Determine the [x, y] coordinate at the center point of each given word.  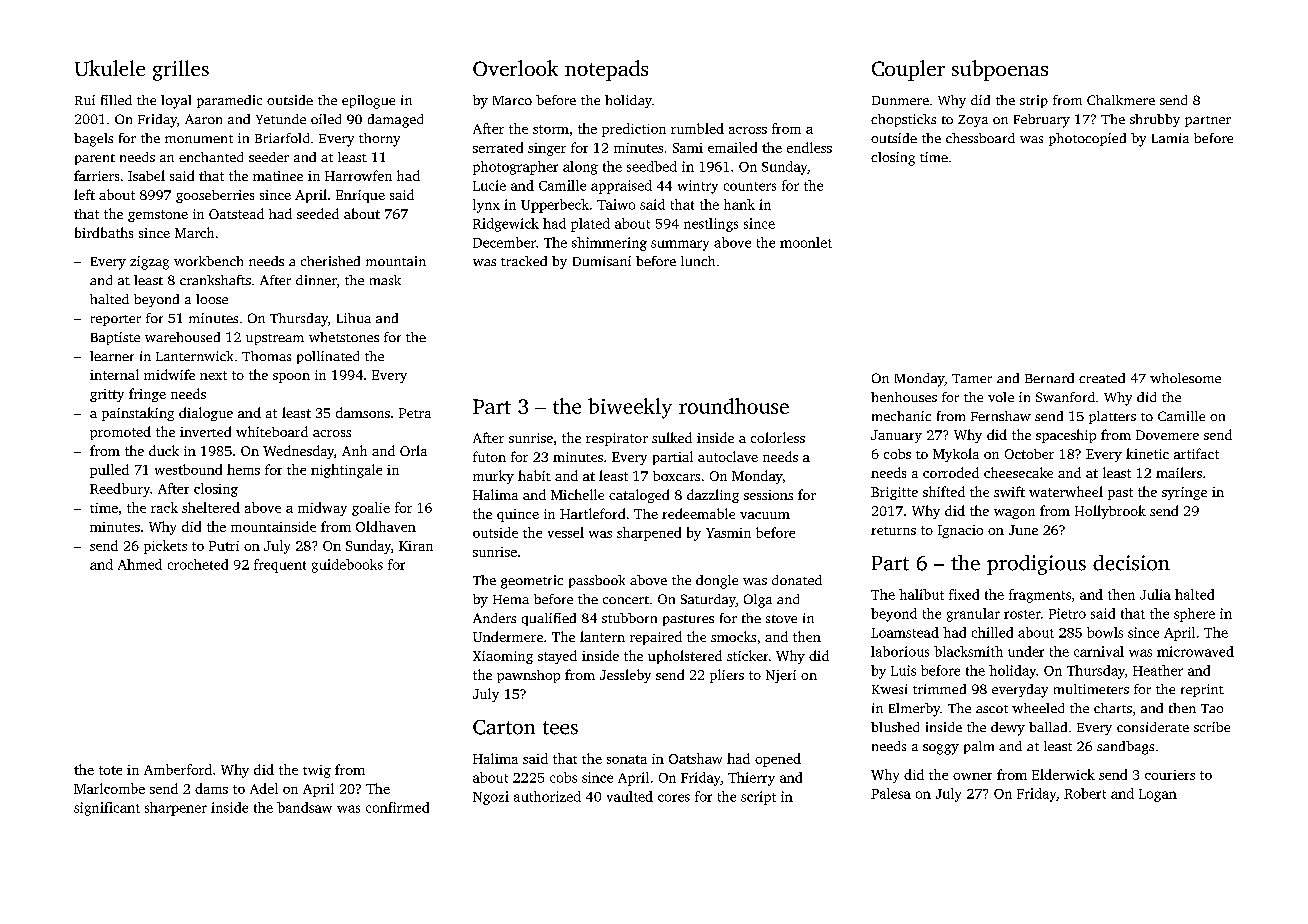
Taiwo [616, 204]
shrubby [1155, 120]
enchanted [211, 157]
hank [739, 204]
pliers [727, 676]
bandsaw [304, 807]
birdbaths [104, 232]
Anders [494, 618]
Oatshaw [695, 758]
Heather [1158, 670]
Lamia [1170, 138]
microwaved [1195, 651]
